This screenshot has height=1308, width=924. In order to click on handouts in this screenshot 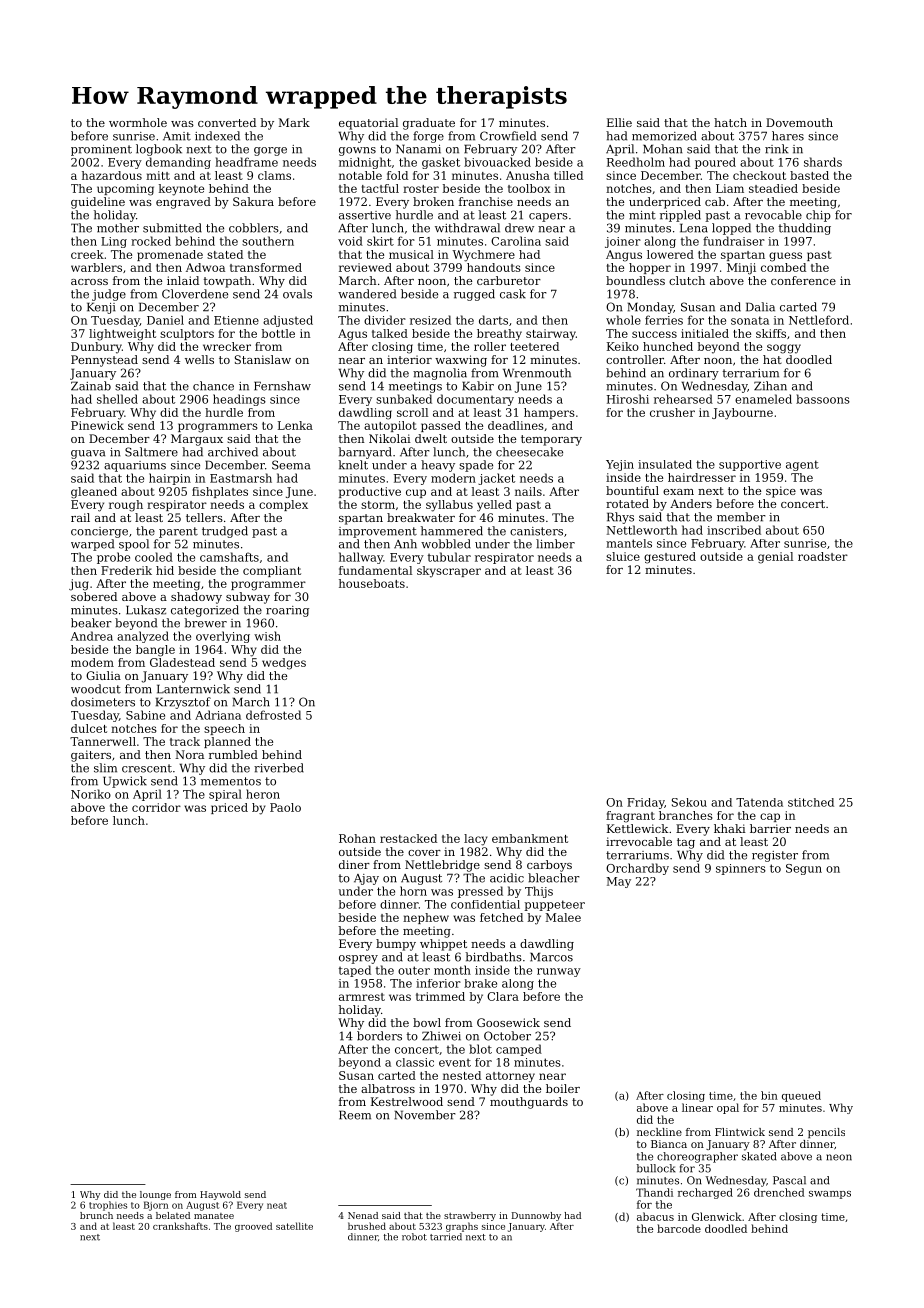, I will do `click(494, 267)`.
